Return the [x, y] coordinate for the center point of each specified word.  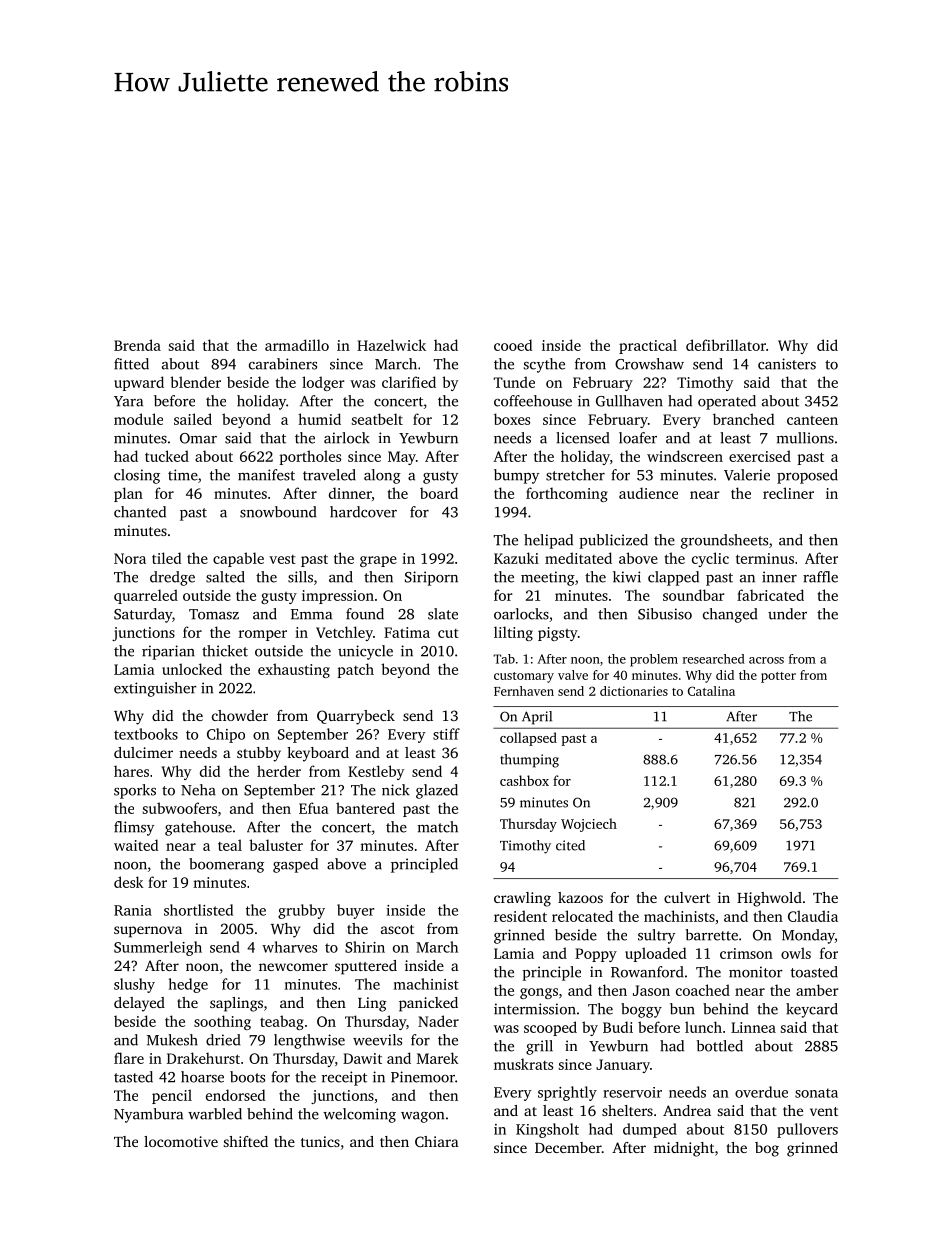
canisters [787, 364]
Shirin [365, 947]
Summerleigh [158, 948]
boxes [512, 419]
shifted [246, 1141]
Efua [314, 808]
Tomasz [214, 614]
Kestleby [376, 772]
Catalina [711, 691]
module [138, 419]
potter [778, 677]
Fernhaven [524, 691]
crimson [746, 953]
